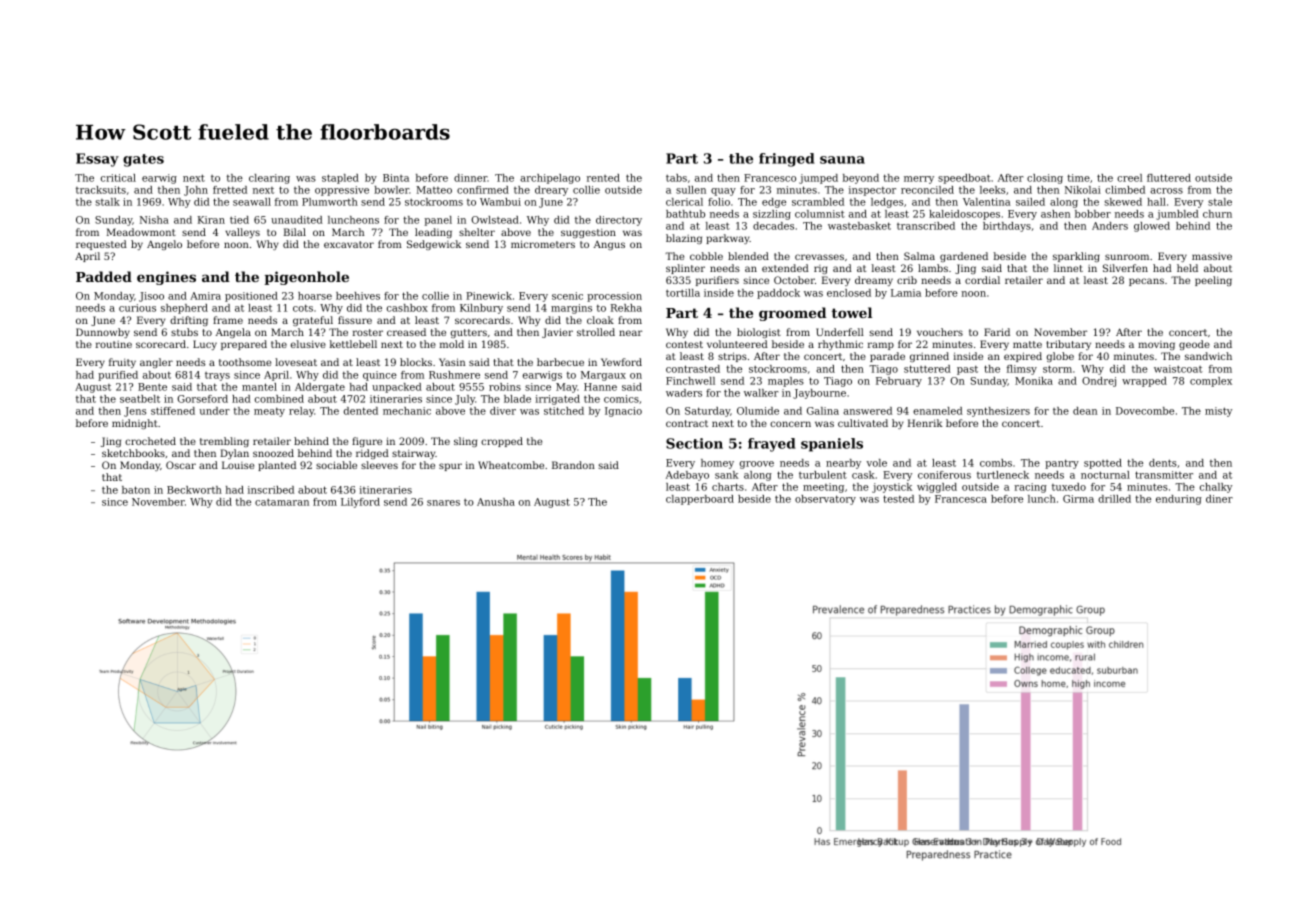 This image has height=924, width=1308. Describe the element at coordinates (307, 278) in the image. I see `pigeonhole` at that location.
